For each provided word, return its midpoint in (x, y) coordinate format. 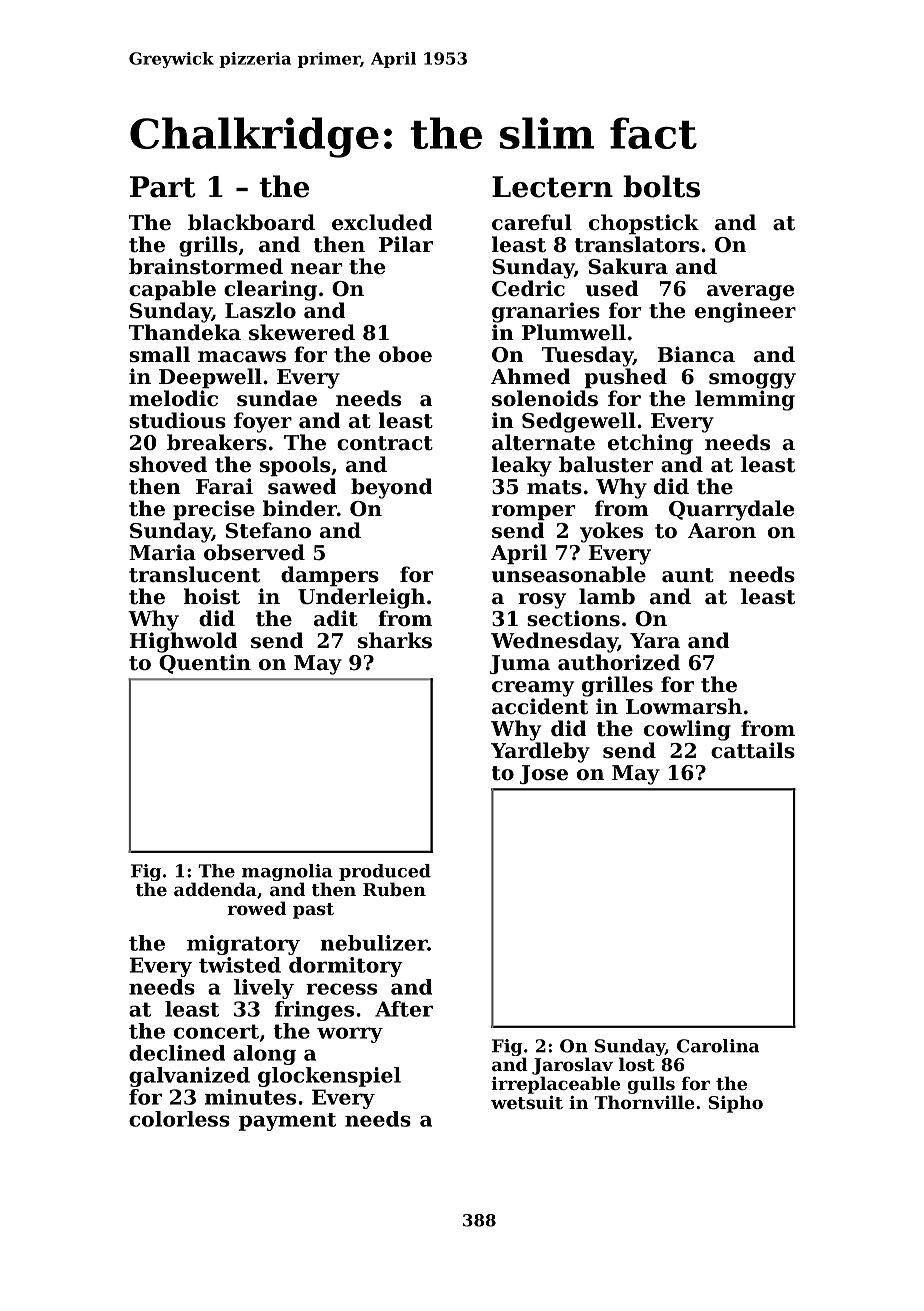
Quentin (205, 664)
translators (637, 244)
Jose (543, 774)
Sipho (735, 1104)
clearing (270, 290)
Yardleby (540, 752)
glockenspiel (329, 1077)
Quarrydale (731, 510)
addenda (215, 889)
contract (385, 443)
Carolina (718, 1046)
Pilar (406, 244)
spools (295, 466)
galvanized (189, 1077)
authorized (619, 662)
